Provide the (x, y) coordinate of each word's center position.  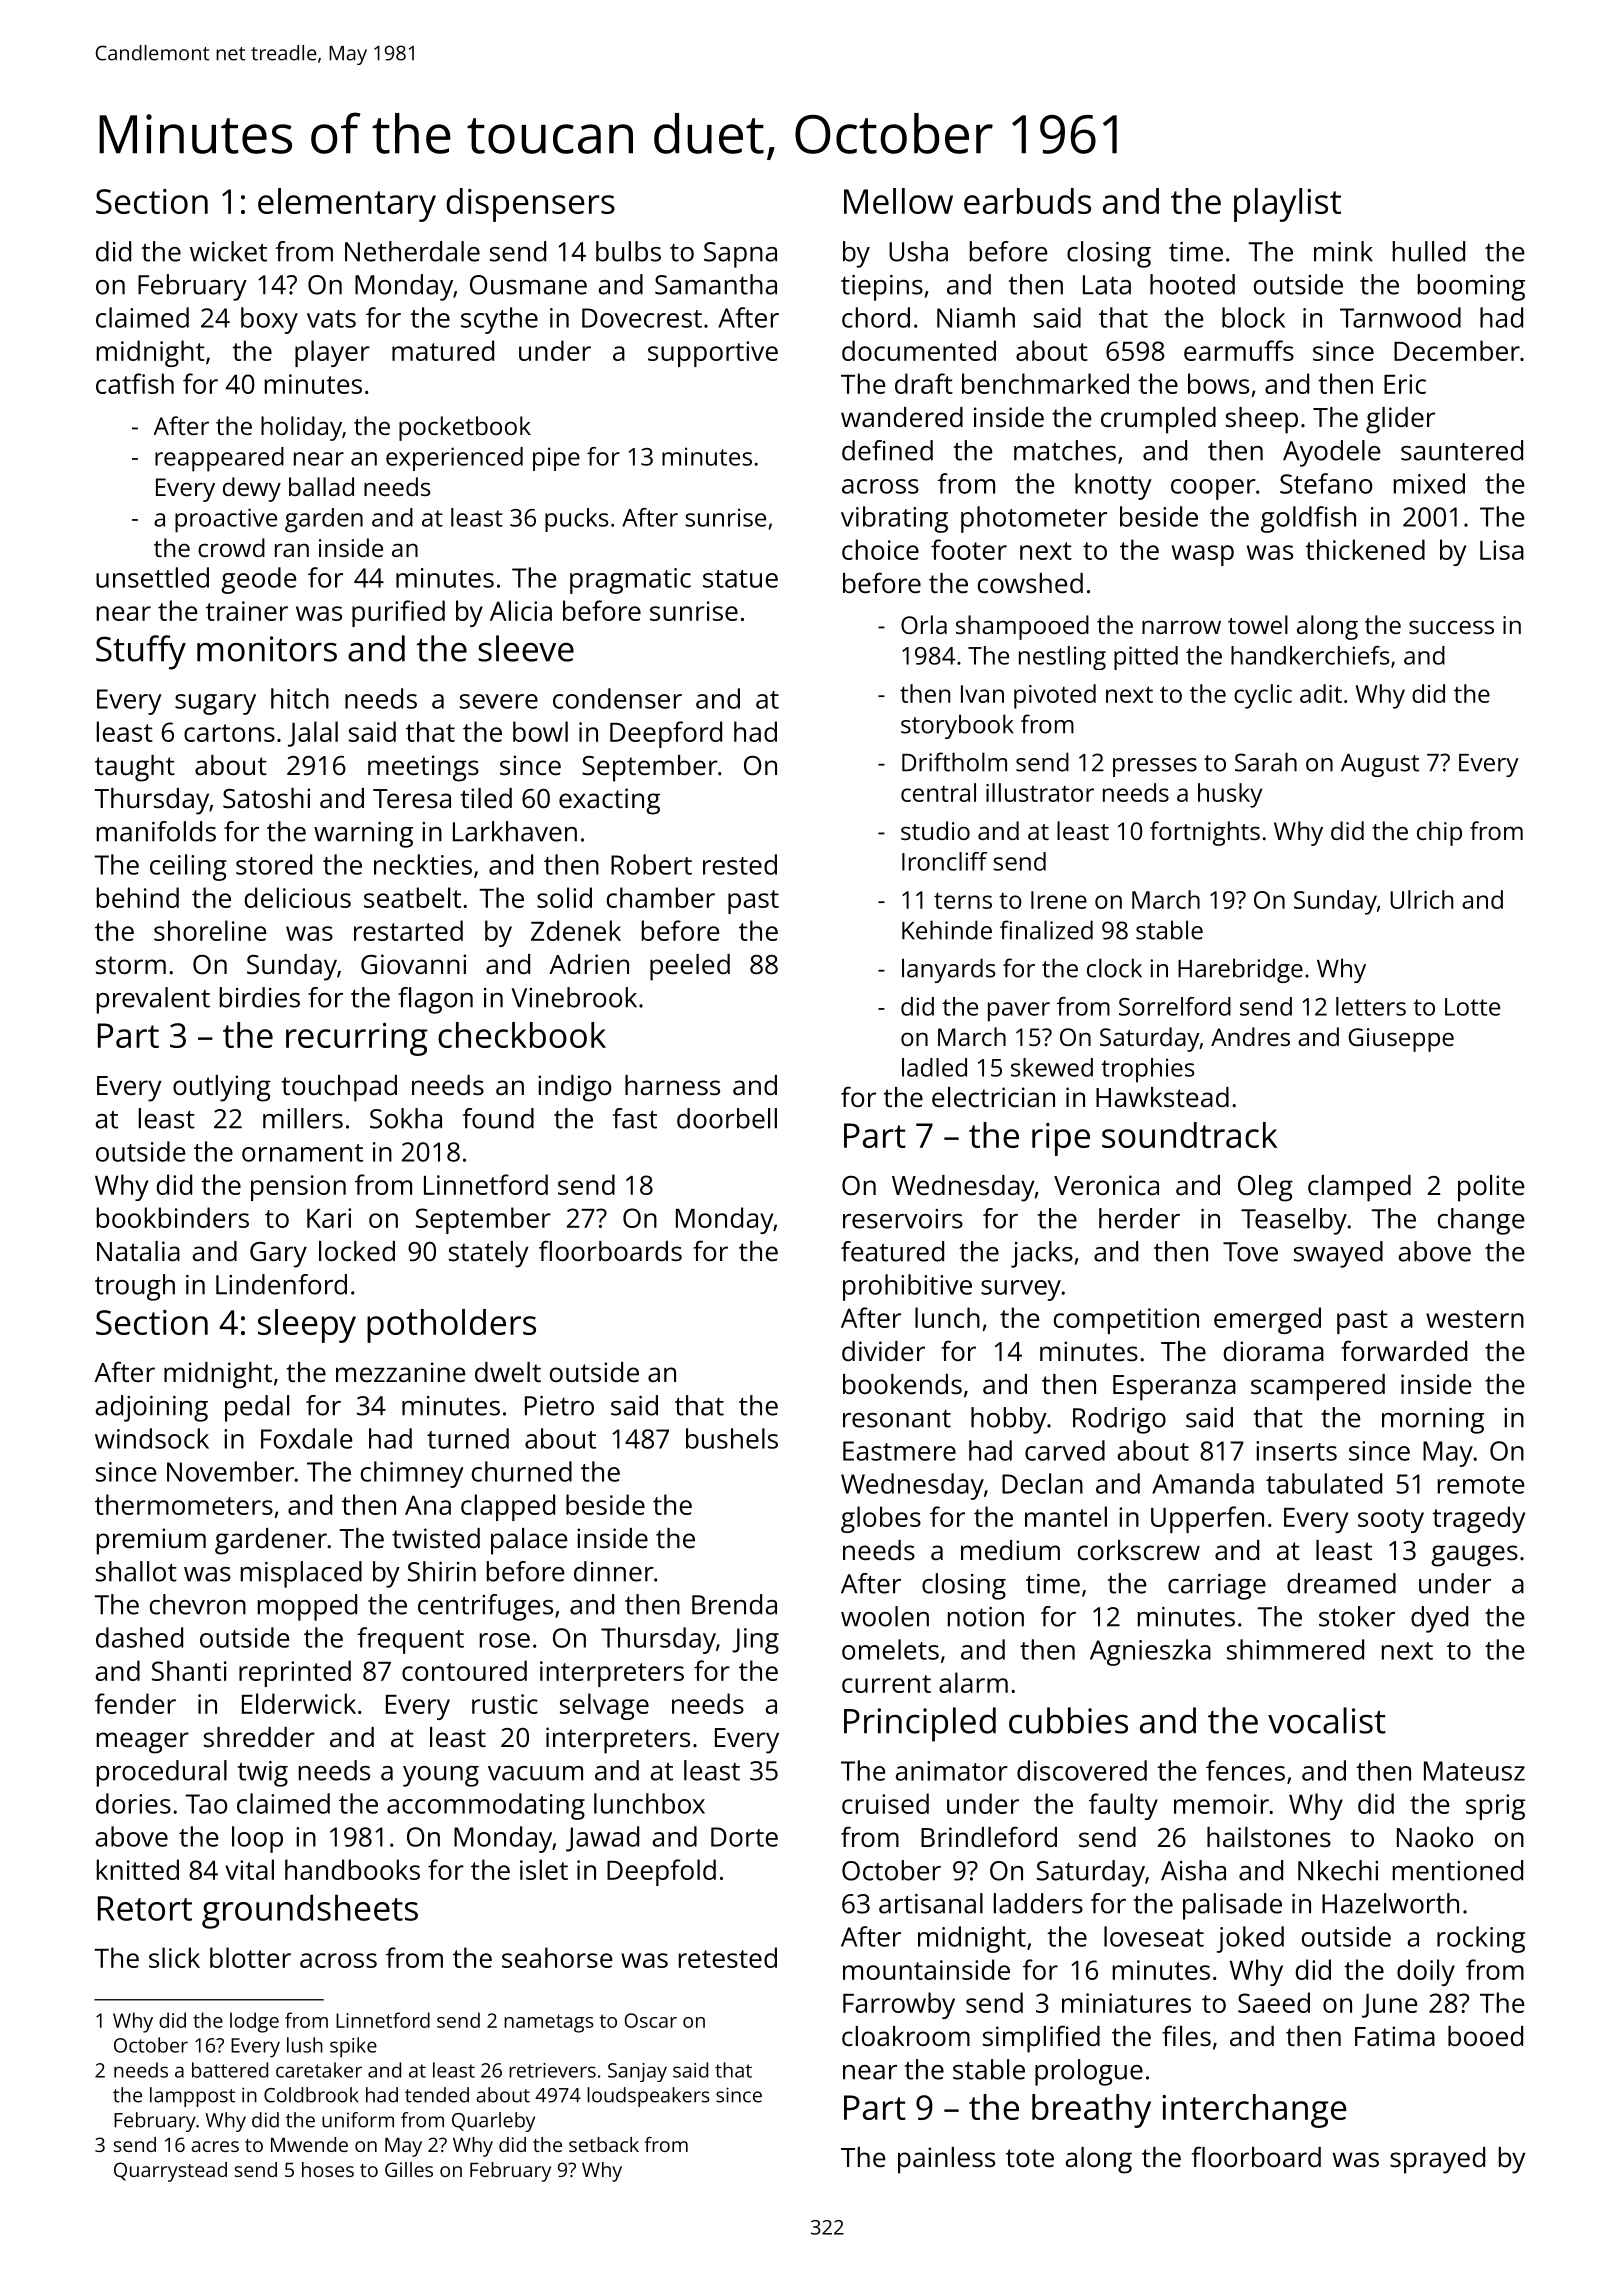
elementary (347, 205)
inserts (1296, 1451)
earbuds (1027, 201)
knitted (138, 1869)
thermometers (184, 1504)
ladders (1038, 1903)
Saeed (1274, 2002)
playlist (1287, 205)
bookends (902, 1384)
